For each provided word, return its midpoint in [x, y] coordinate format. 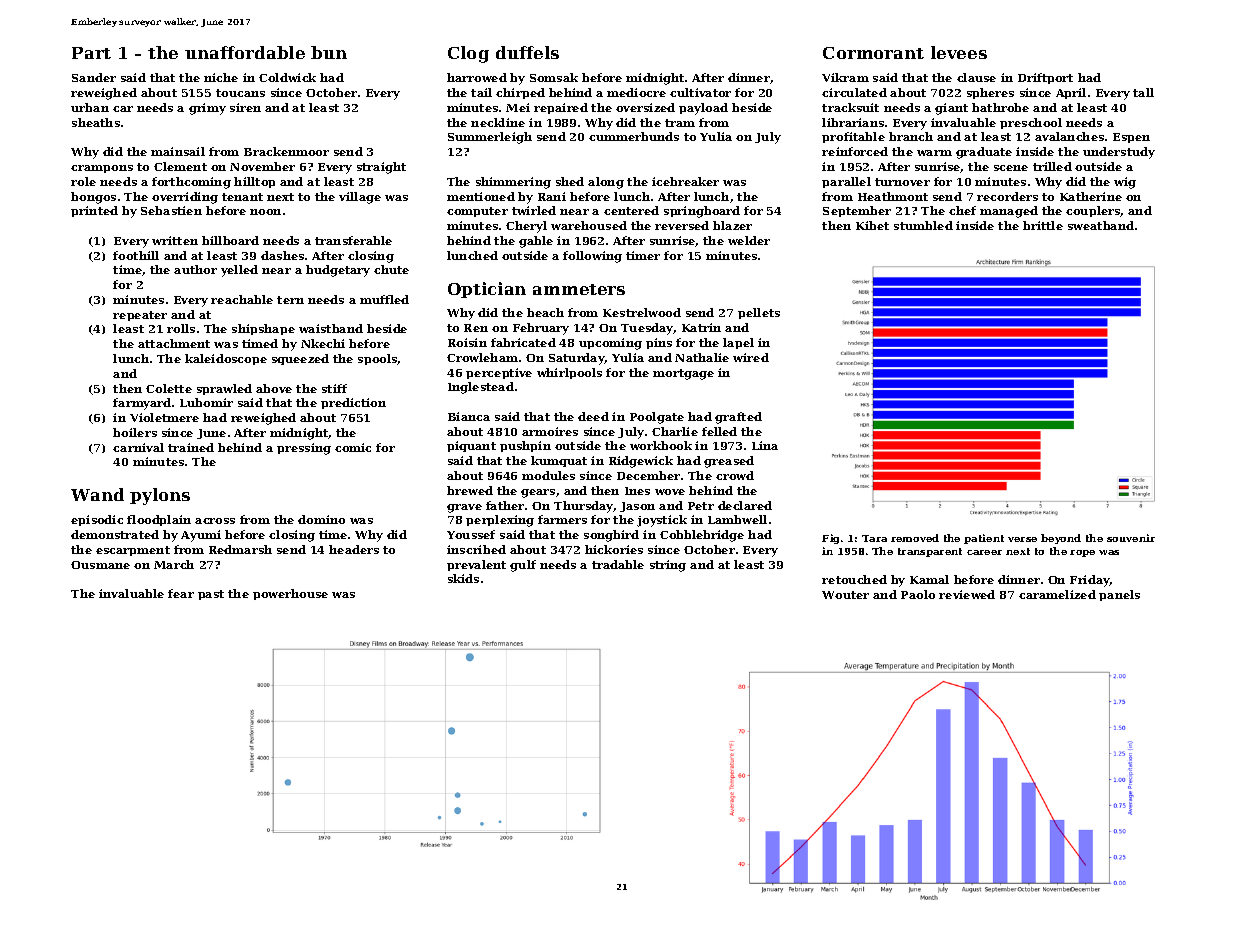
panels [1119, 595]
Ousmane [100, 565]
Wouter [845, 595]
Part [91, 53]
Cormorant [873, 53]
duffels [527, 52]
